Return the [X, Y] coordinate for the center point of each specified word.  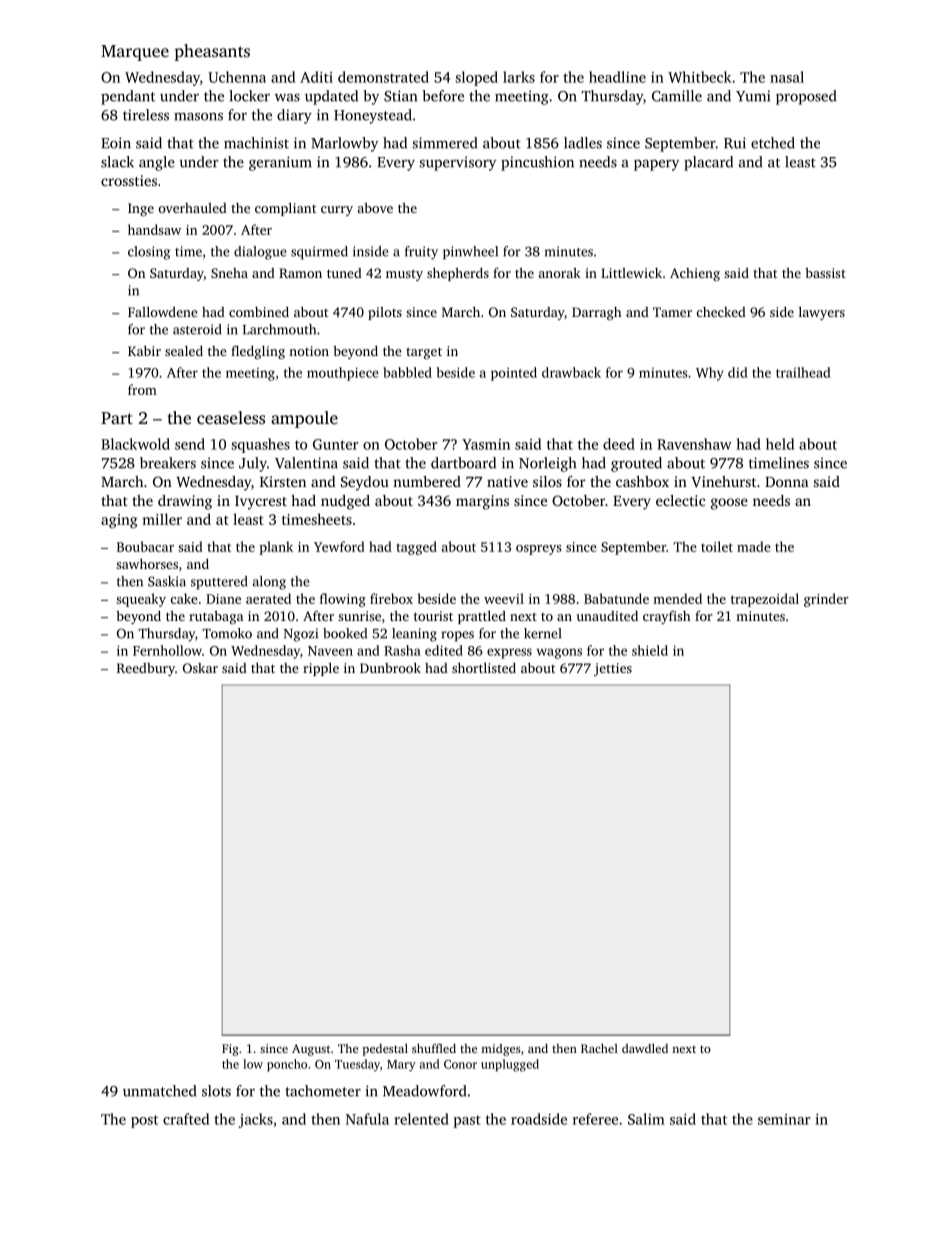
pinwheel [470, 253]
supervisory [458, 163]
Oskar [200, 668]
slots [216, 1091]
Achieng [695, 274]
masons [198, 117]
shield [650, 650]
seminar [784, 1119]
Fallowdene [163, 311]
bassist [825, 273]
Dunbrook [390, 667]
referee [595, 1119]
